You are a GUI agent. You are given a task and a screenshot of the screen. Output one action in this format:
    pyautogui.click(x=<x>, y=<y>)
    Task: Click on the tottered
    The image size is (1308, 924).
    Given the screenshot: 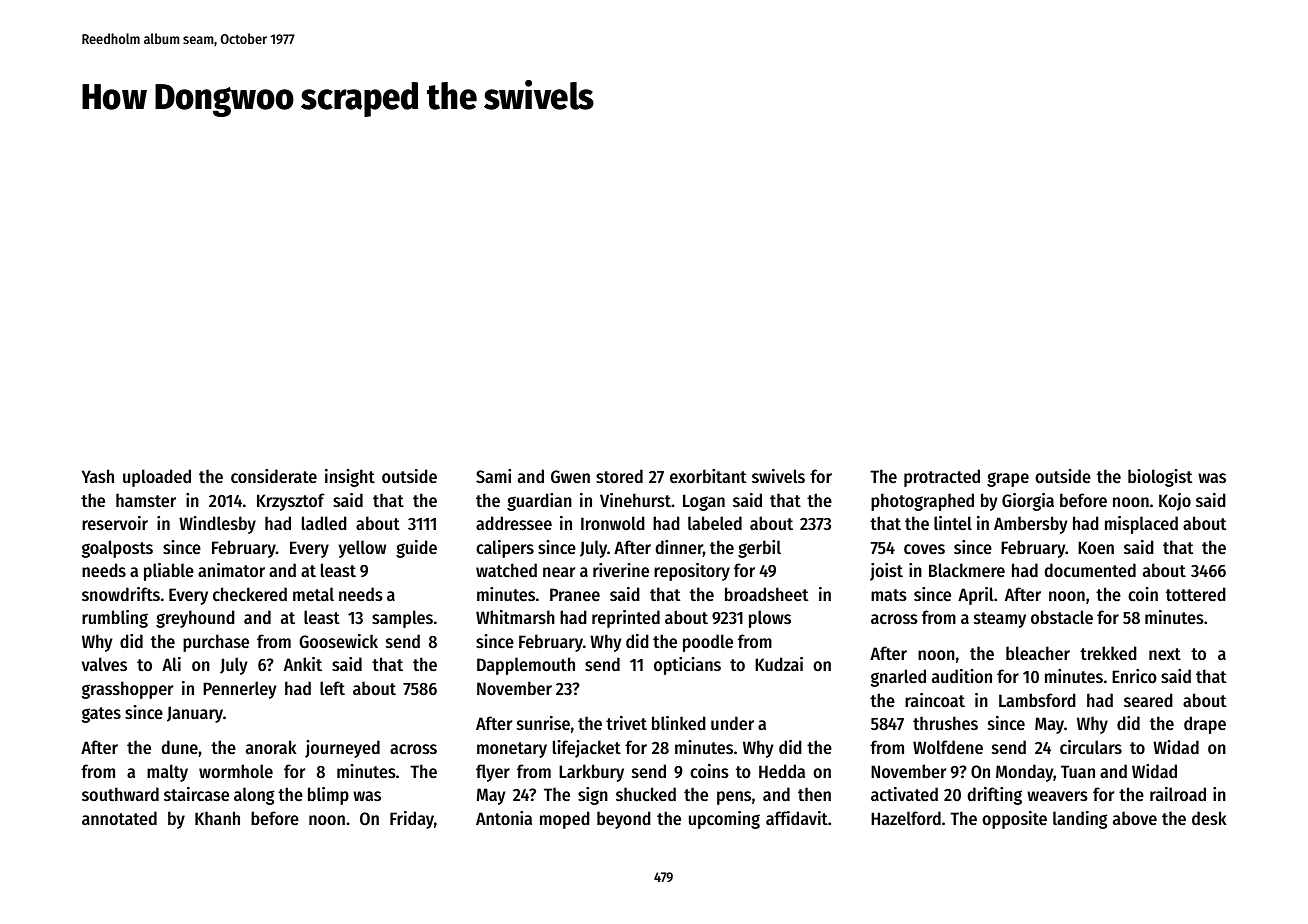 What is the action you would take?
    pyautogui.click(x=1196, y=594)
